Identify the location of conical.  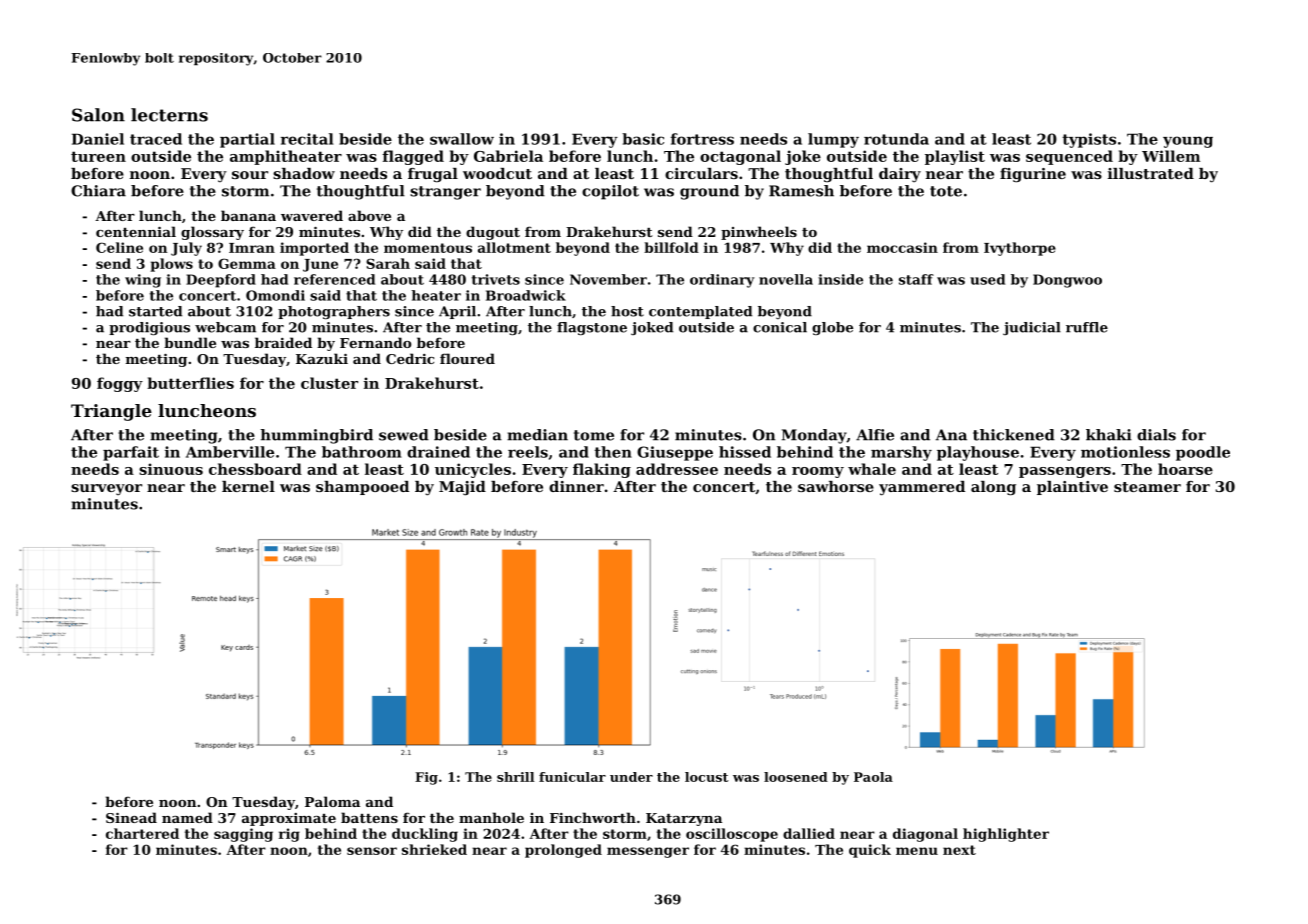
(780, 327).
